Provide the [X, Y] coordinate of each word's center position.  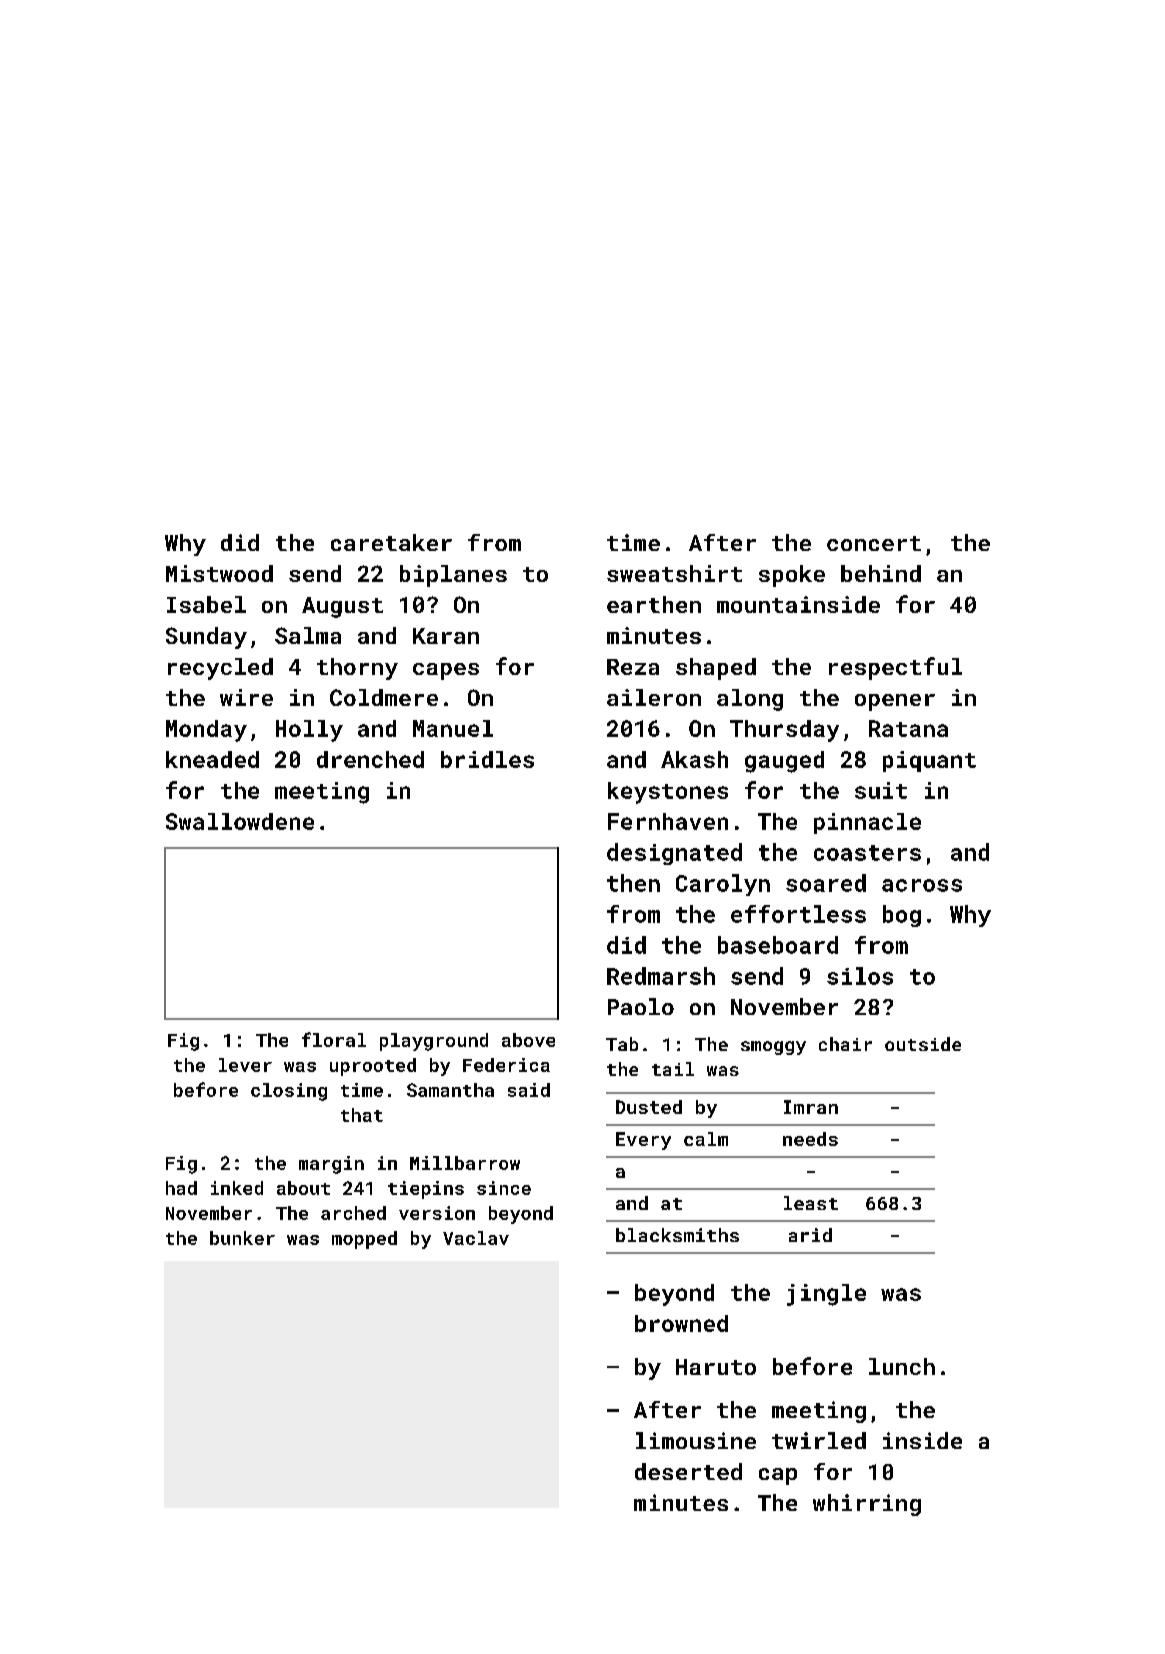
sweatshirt [674, 573]
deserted [688, 1471]
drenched [370, 759]
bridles [487, 759]
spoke [792, 576]
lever [245, 1065]
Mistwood [219, 573]
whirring [867, 1505]
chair [845, 1044]
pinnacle [867, 823]
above [528, 1040]
